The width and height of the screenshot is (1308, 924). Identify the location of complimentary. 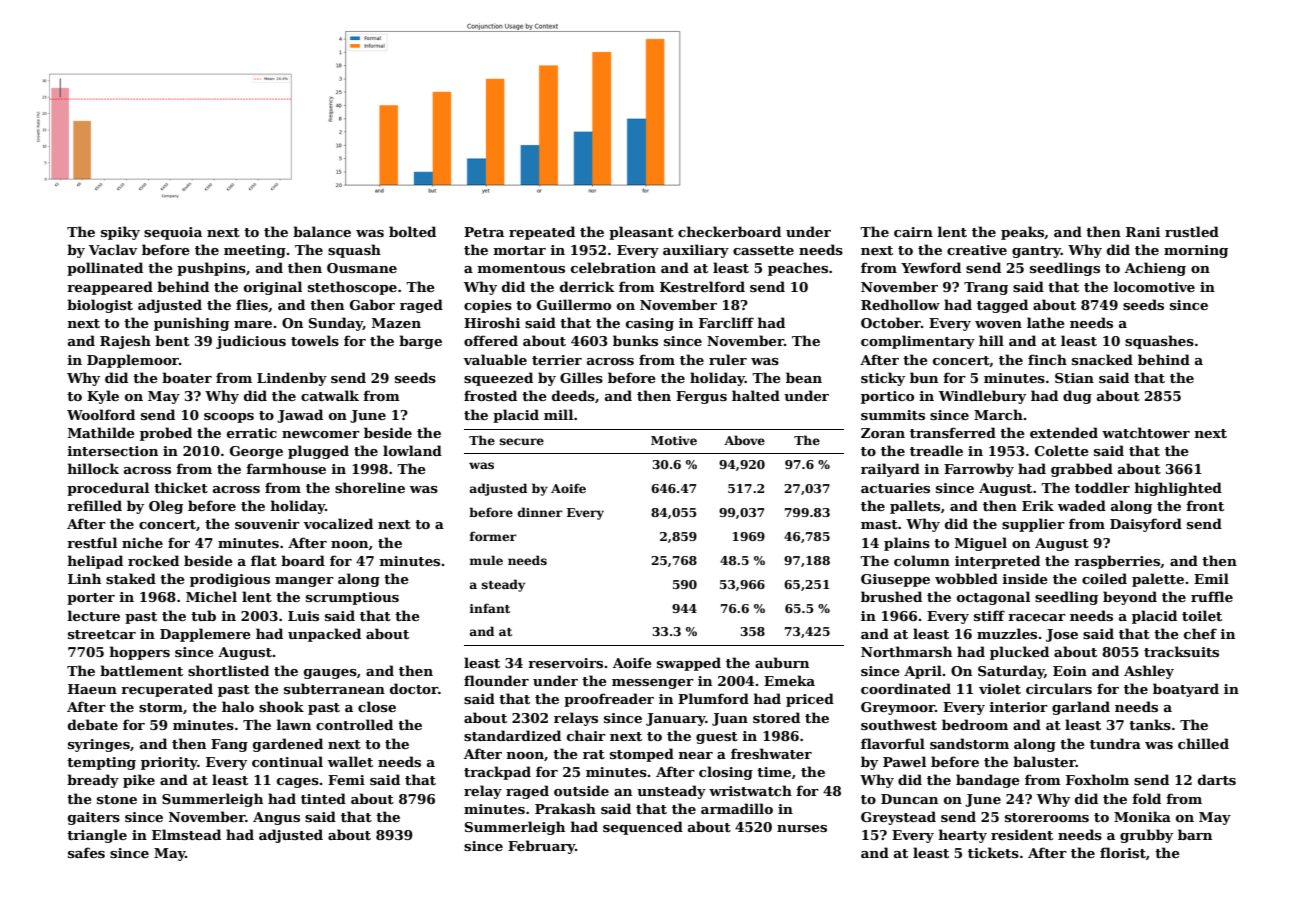
(918, 342).
